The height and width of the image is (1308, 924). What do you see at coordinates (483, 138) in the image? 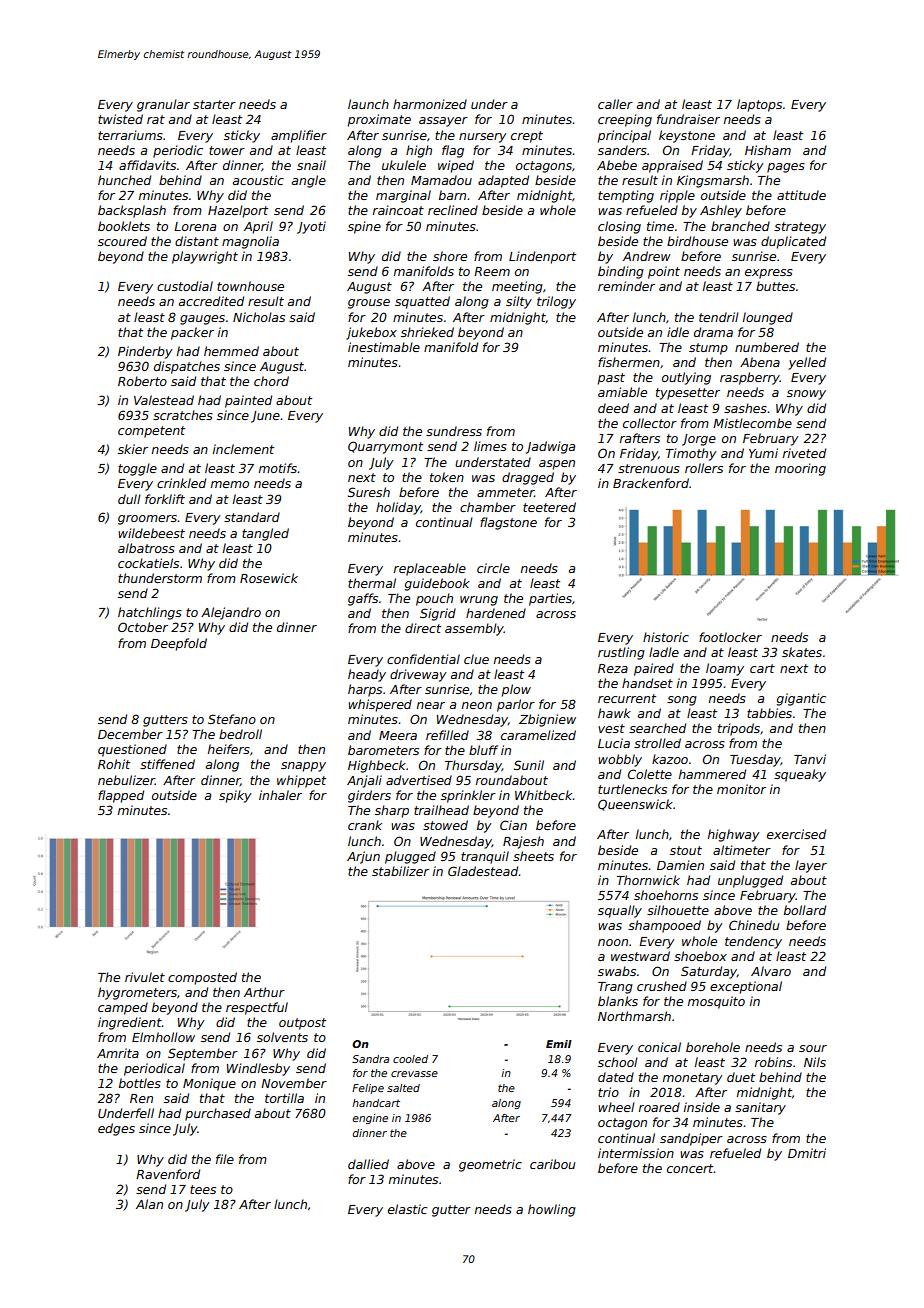
I see `nursery` at bounding box center [483, 138].
